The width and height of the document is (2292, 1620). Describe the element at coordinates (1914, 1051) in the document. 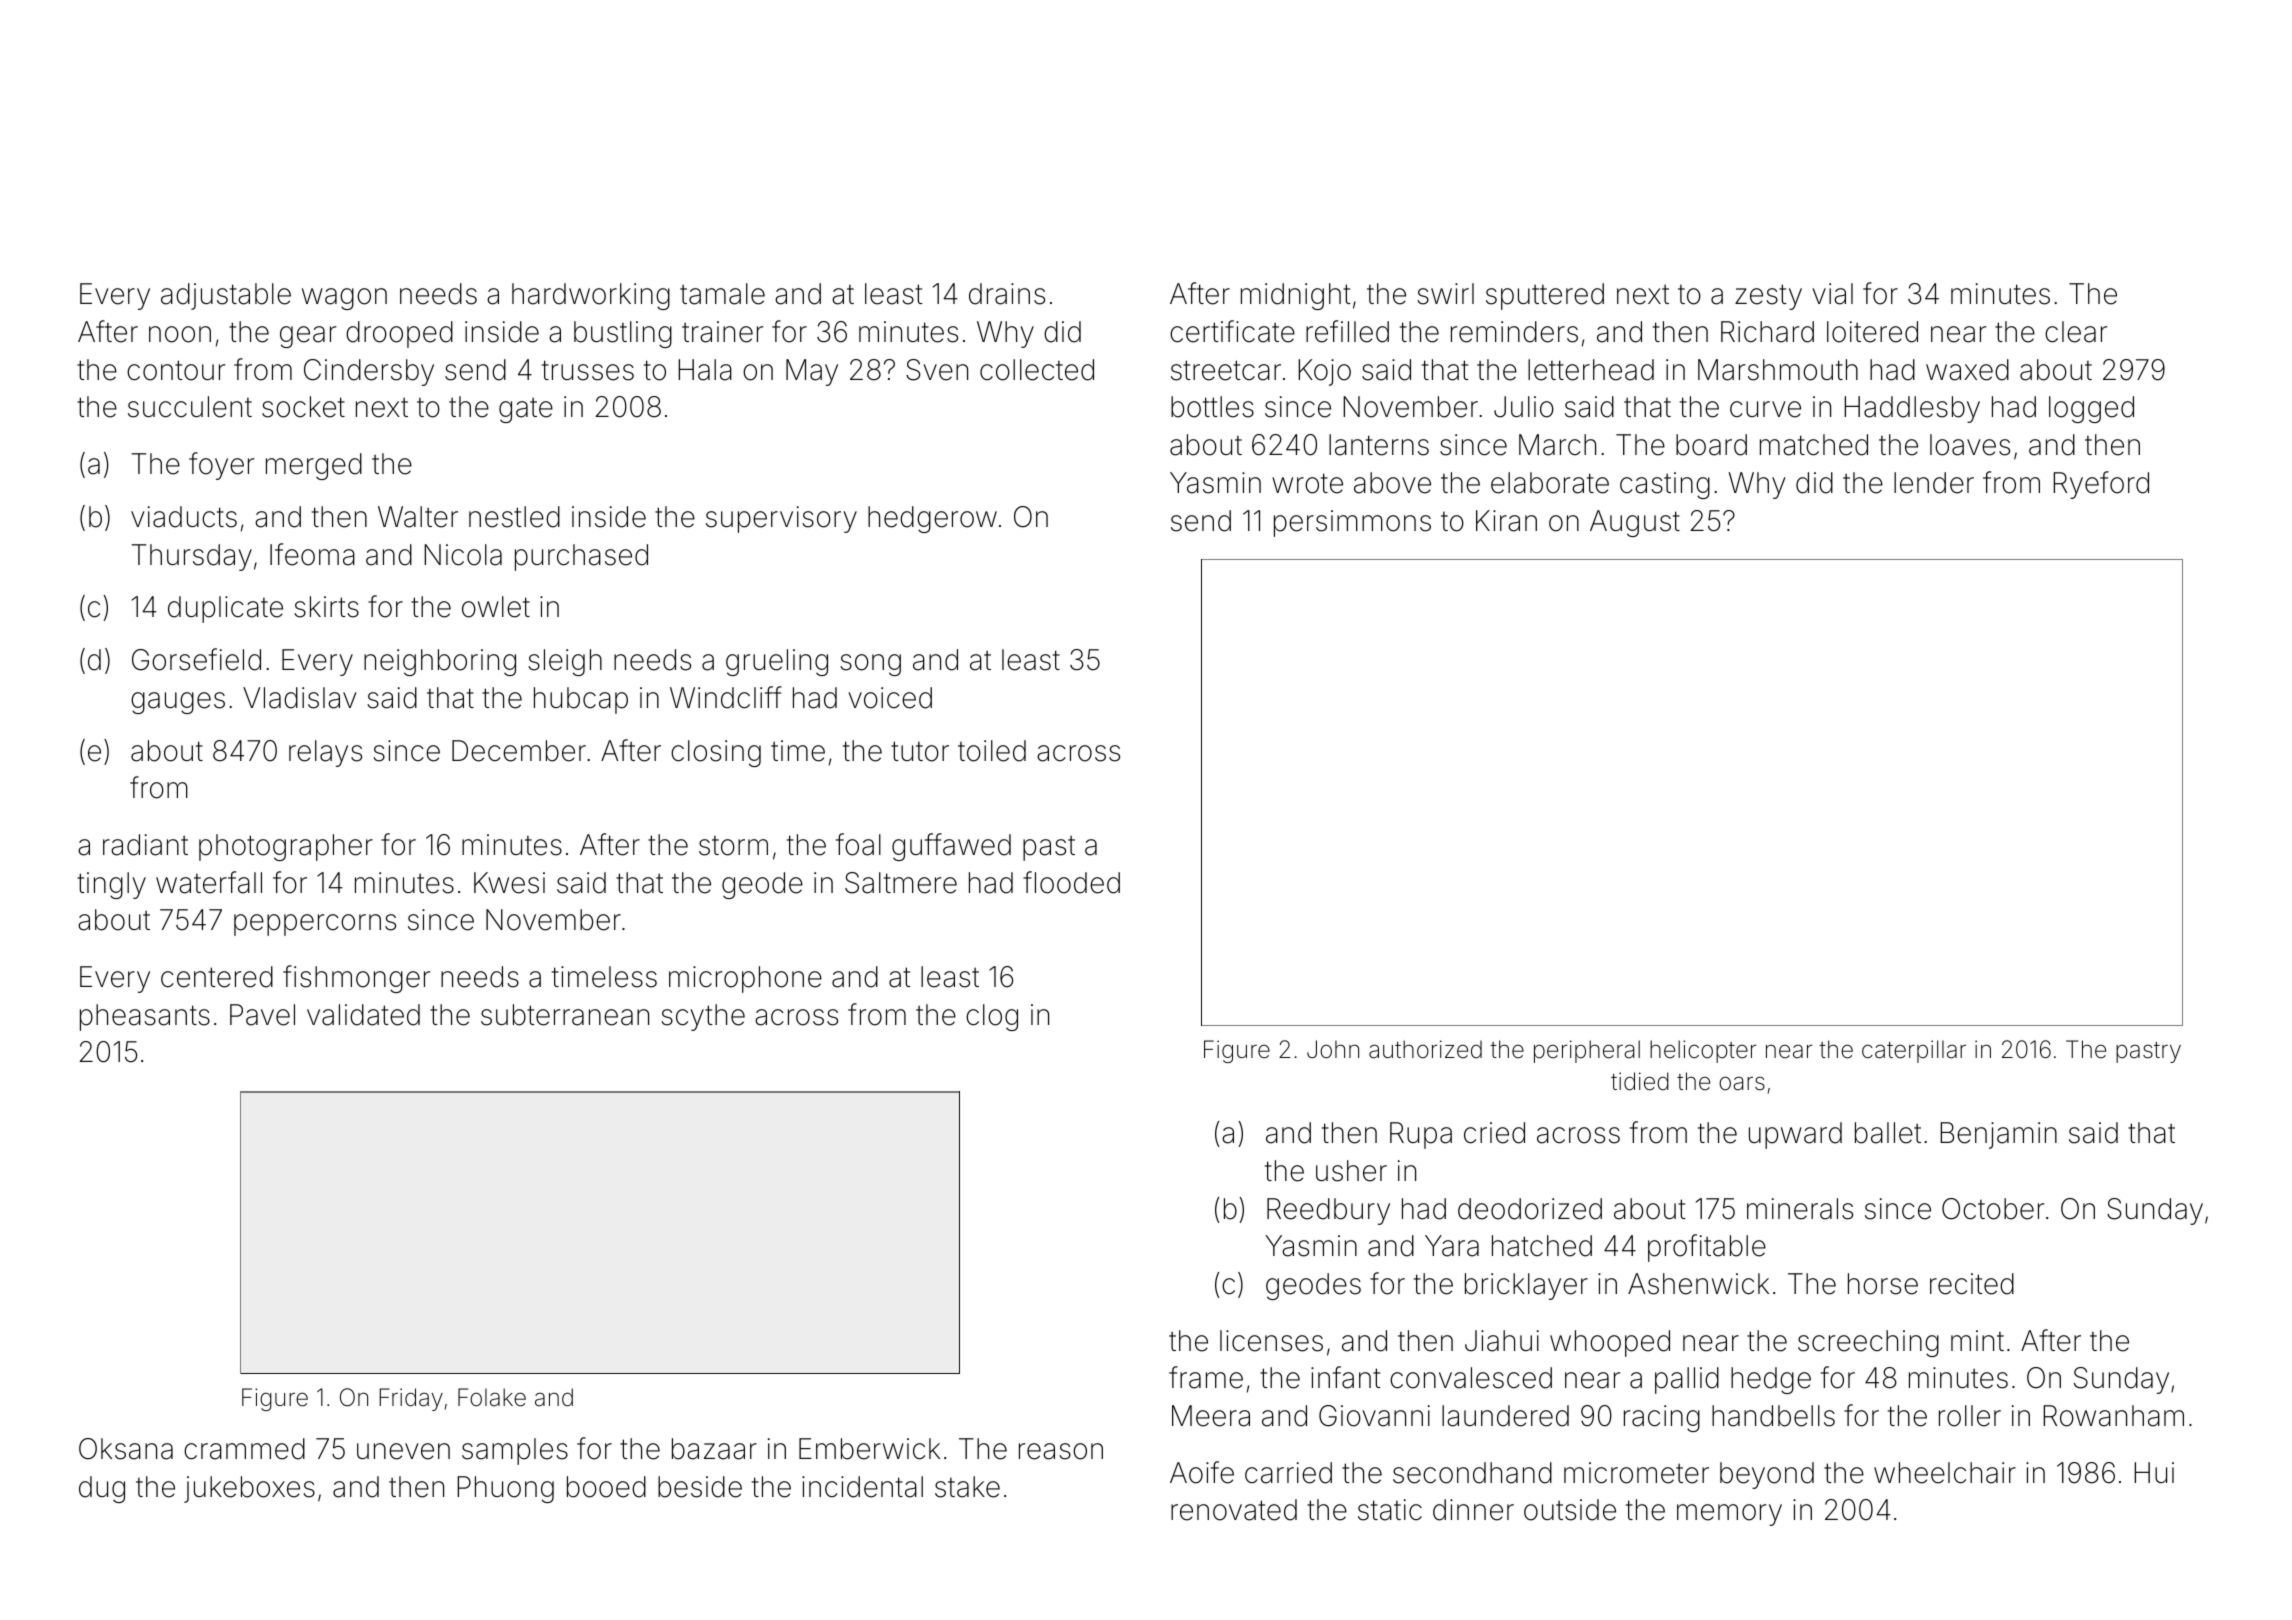

I see `caterpillar` at that location.
